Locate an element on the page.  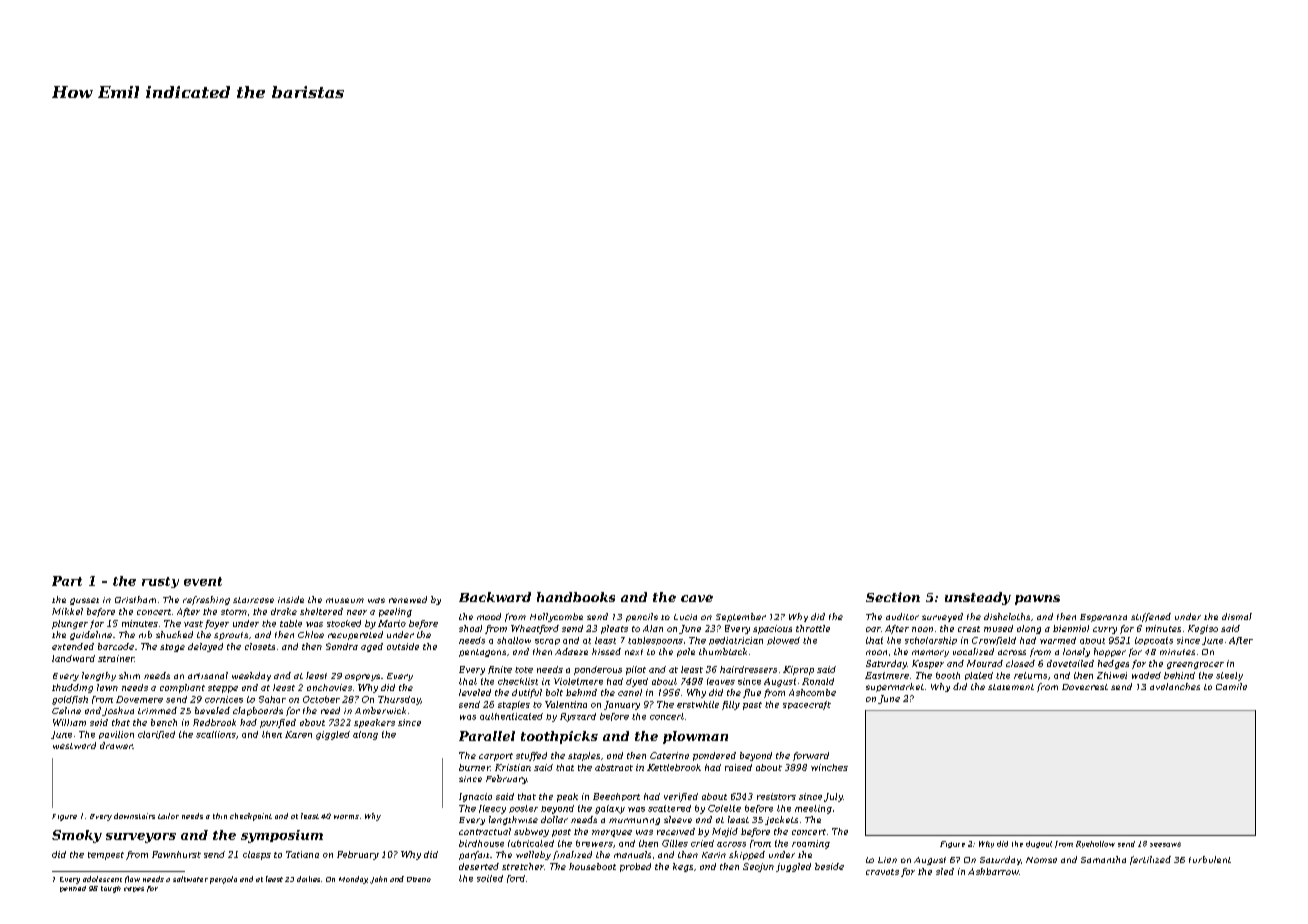
pawns is located at coordinates (1037, 600).
